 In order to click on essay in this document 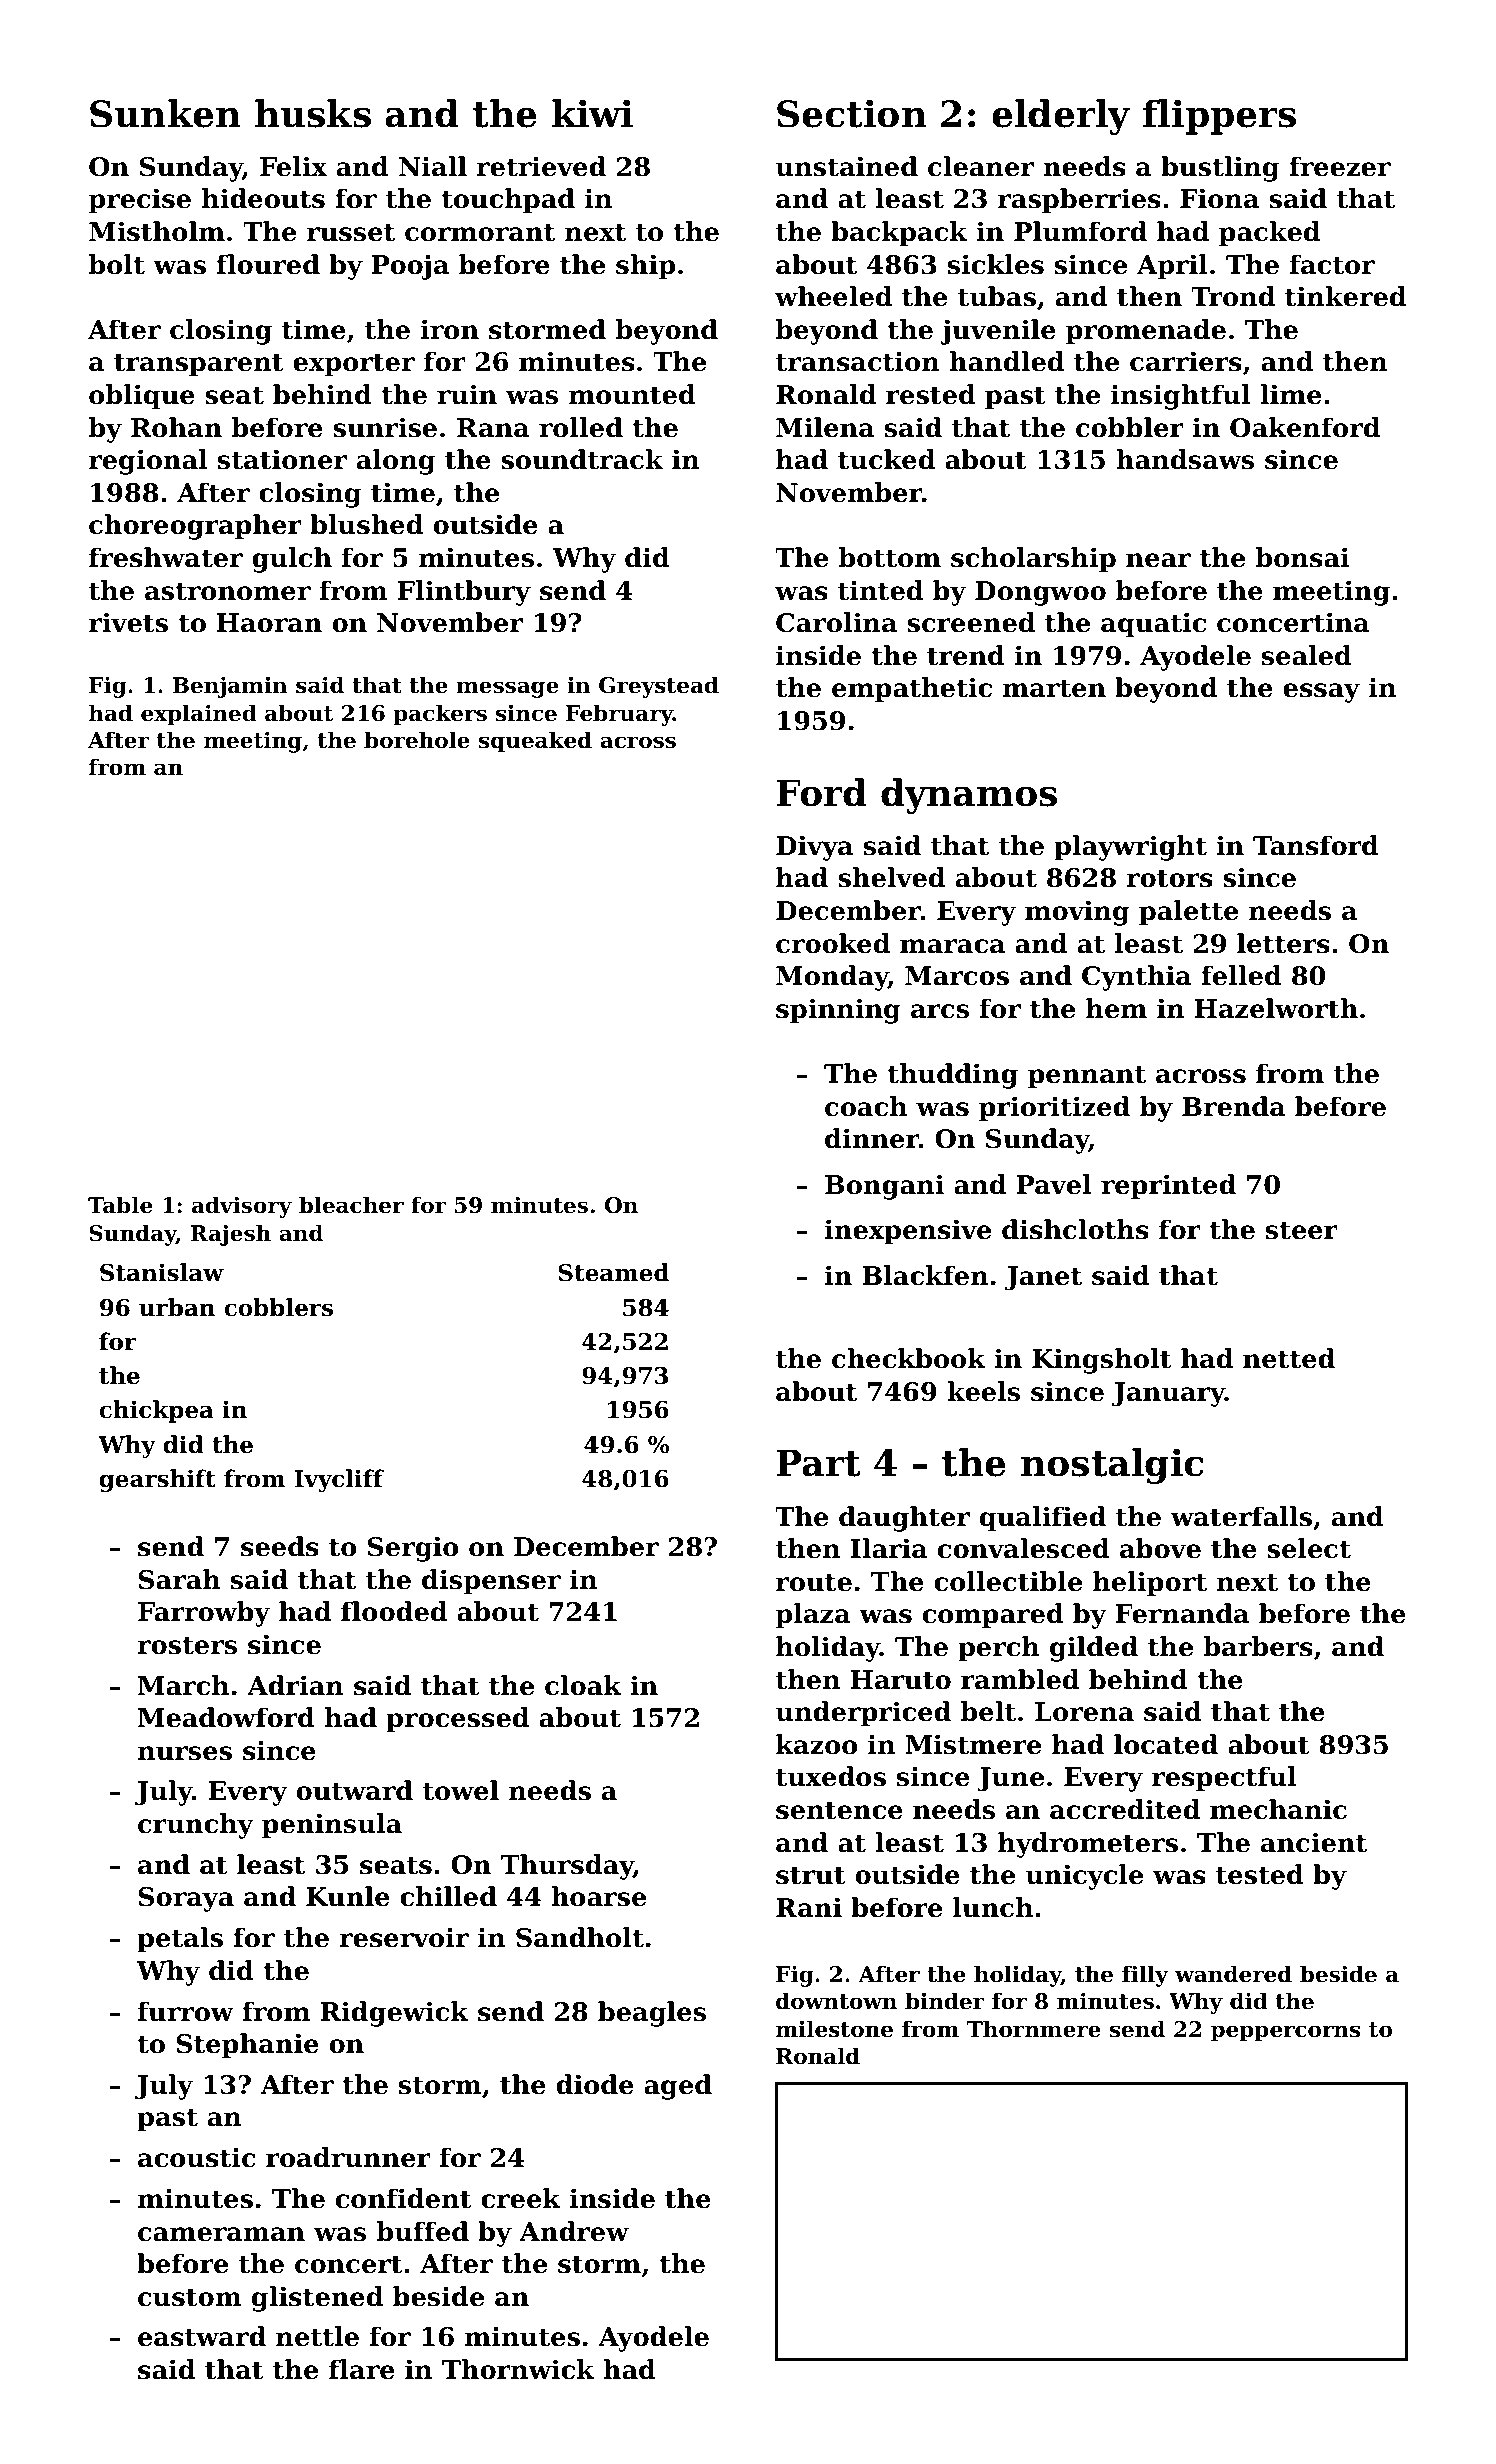, I will do `click(1321, 693)`.
